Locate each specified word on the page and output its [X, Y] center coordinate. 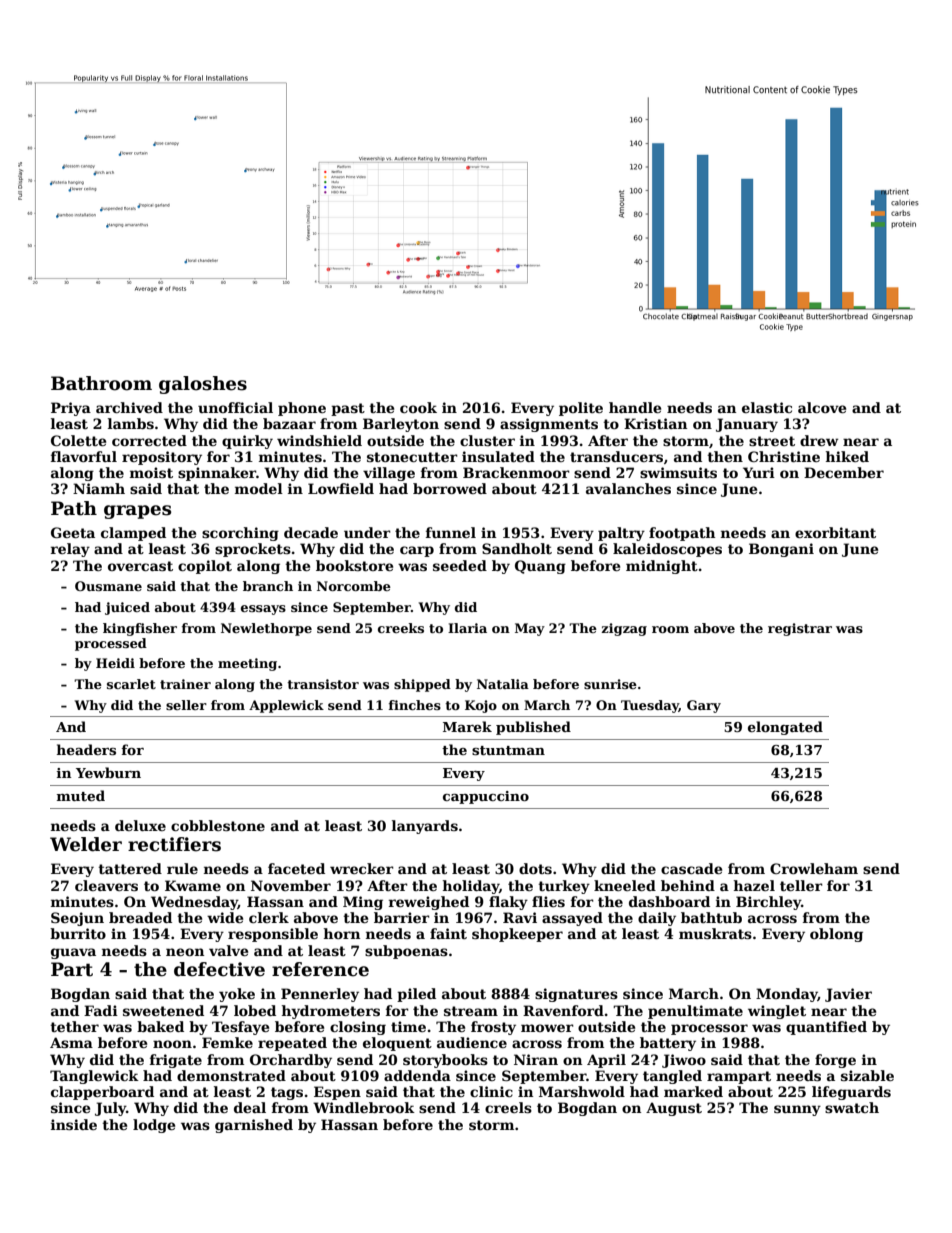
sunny [797, 1110]
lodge [154, 1126]
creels [508, 1107]
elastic [767, 407]
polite [581, 409]
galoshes [203, 385]
